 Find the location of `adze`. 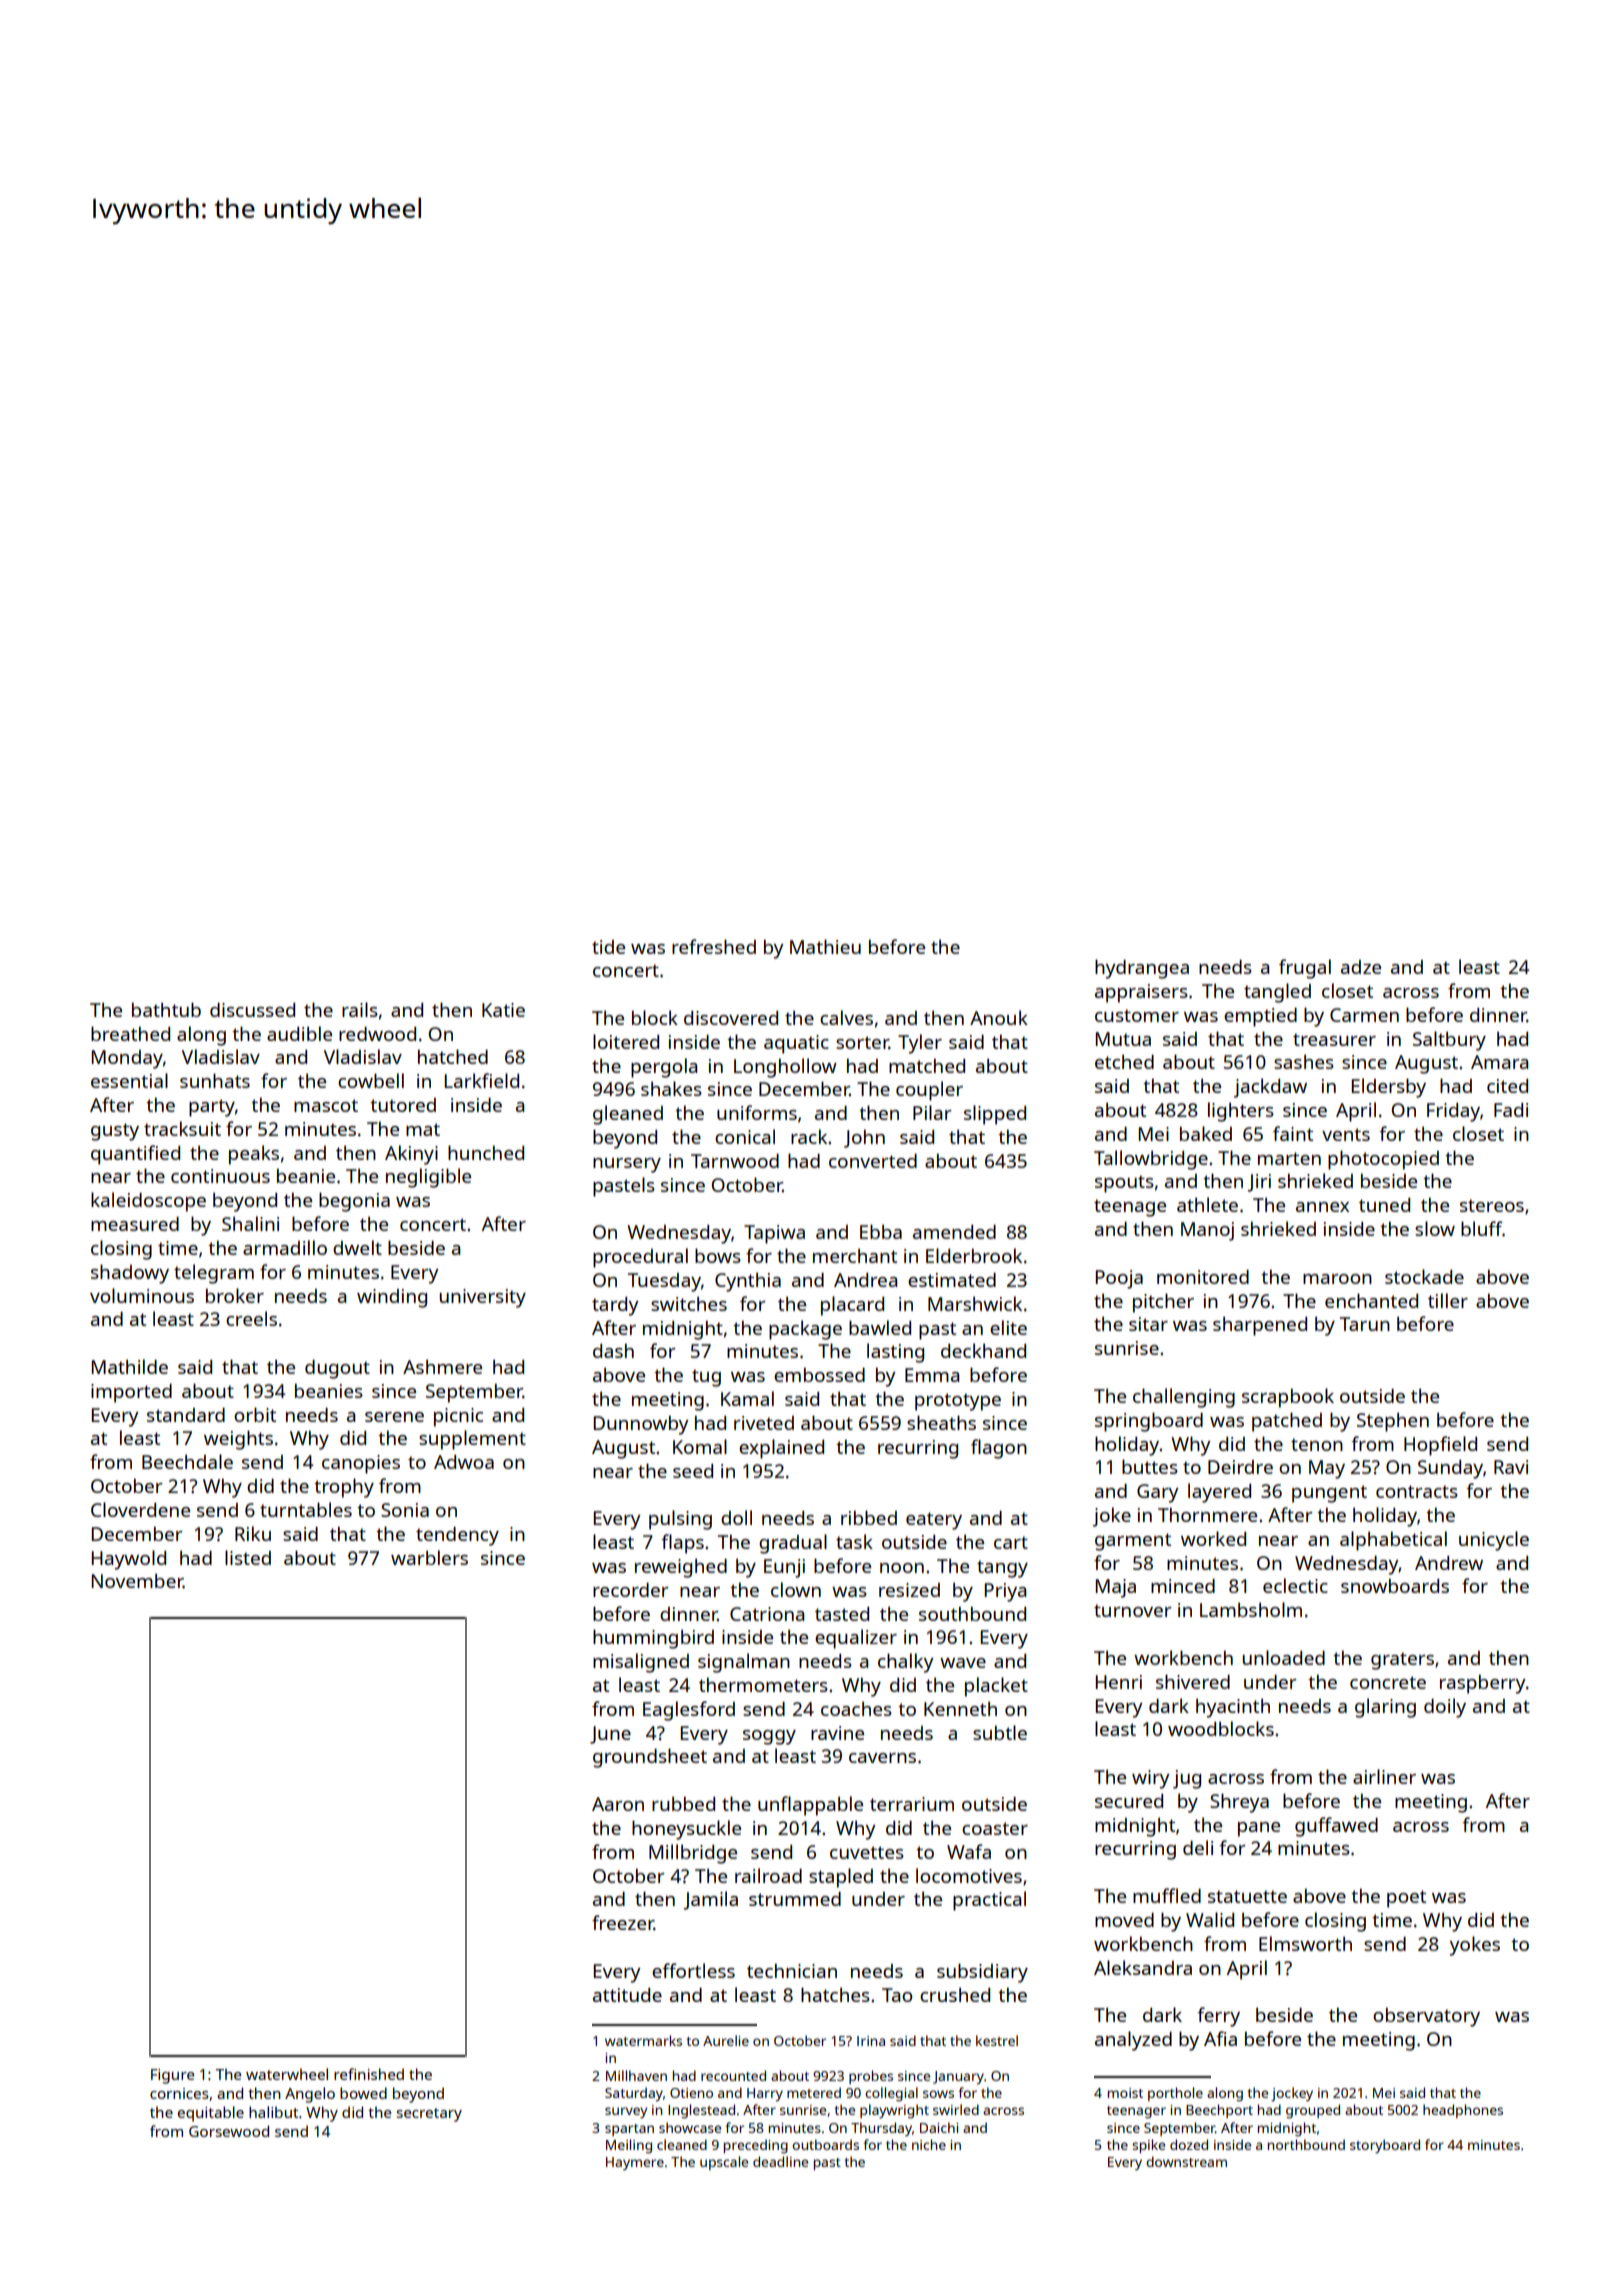

adze is located at coordinates (1361, 967).
